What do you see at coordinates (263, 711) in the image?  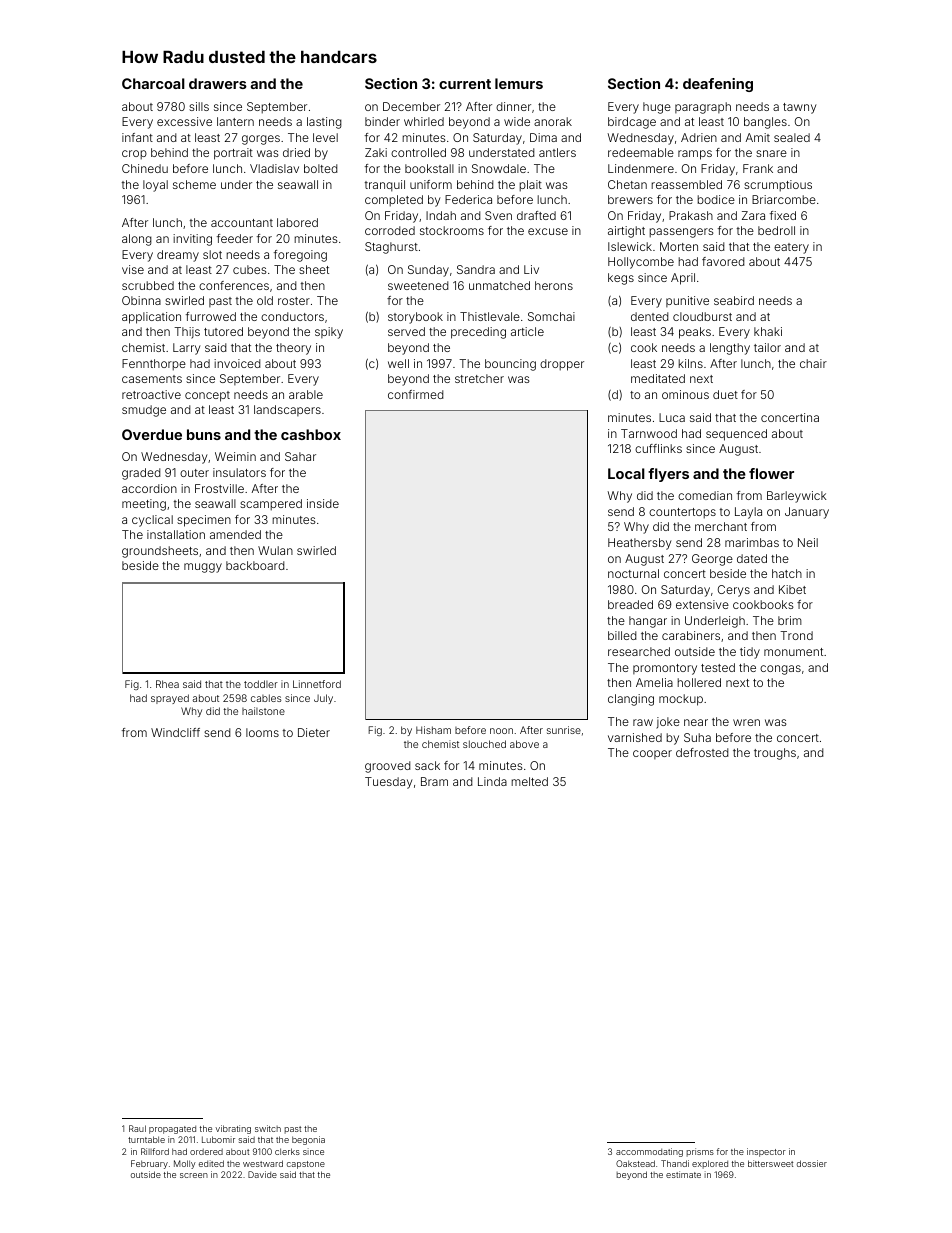 I see `hailstone` at bounding box center [263, 711].
